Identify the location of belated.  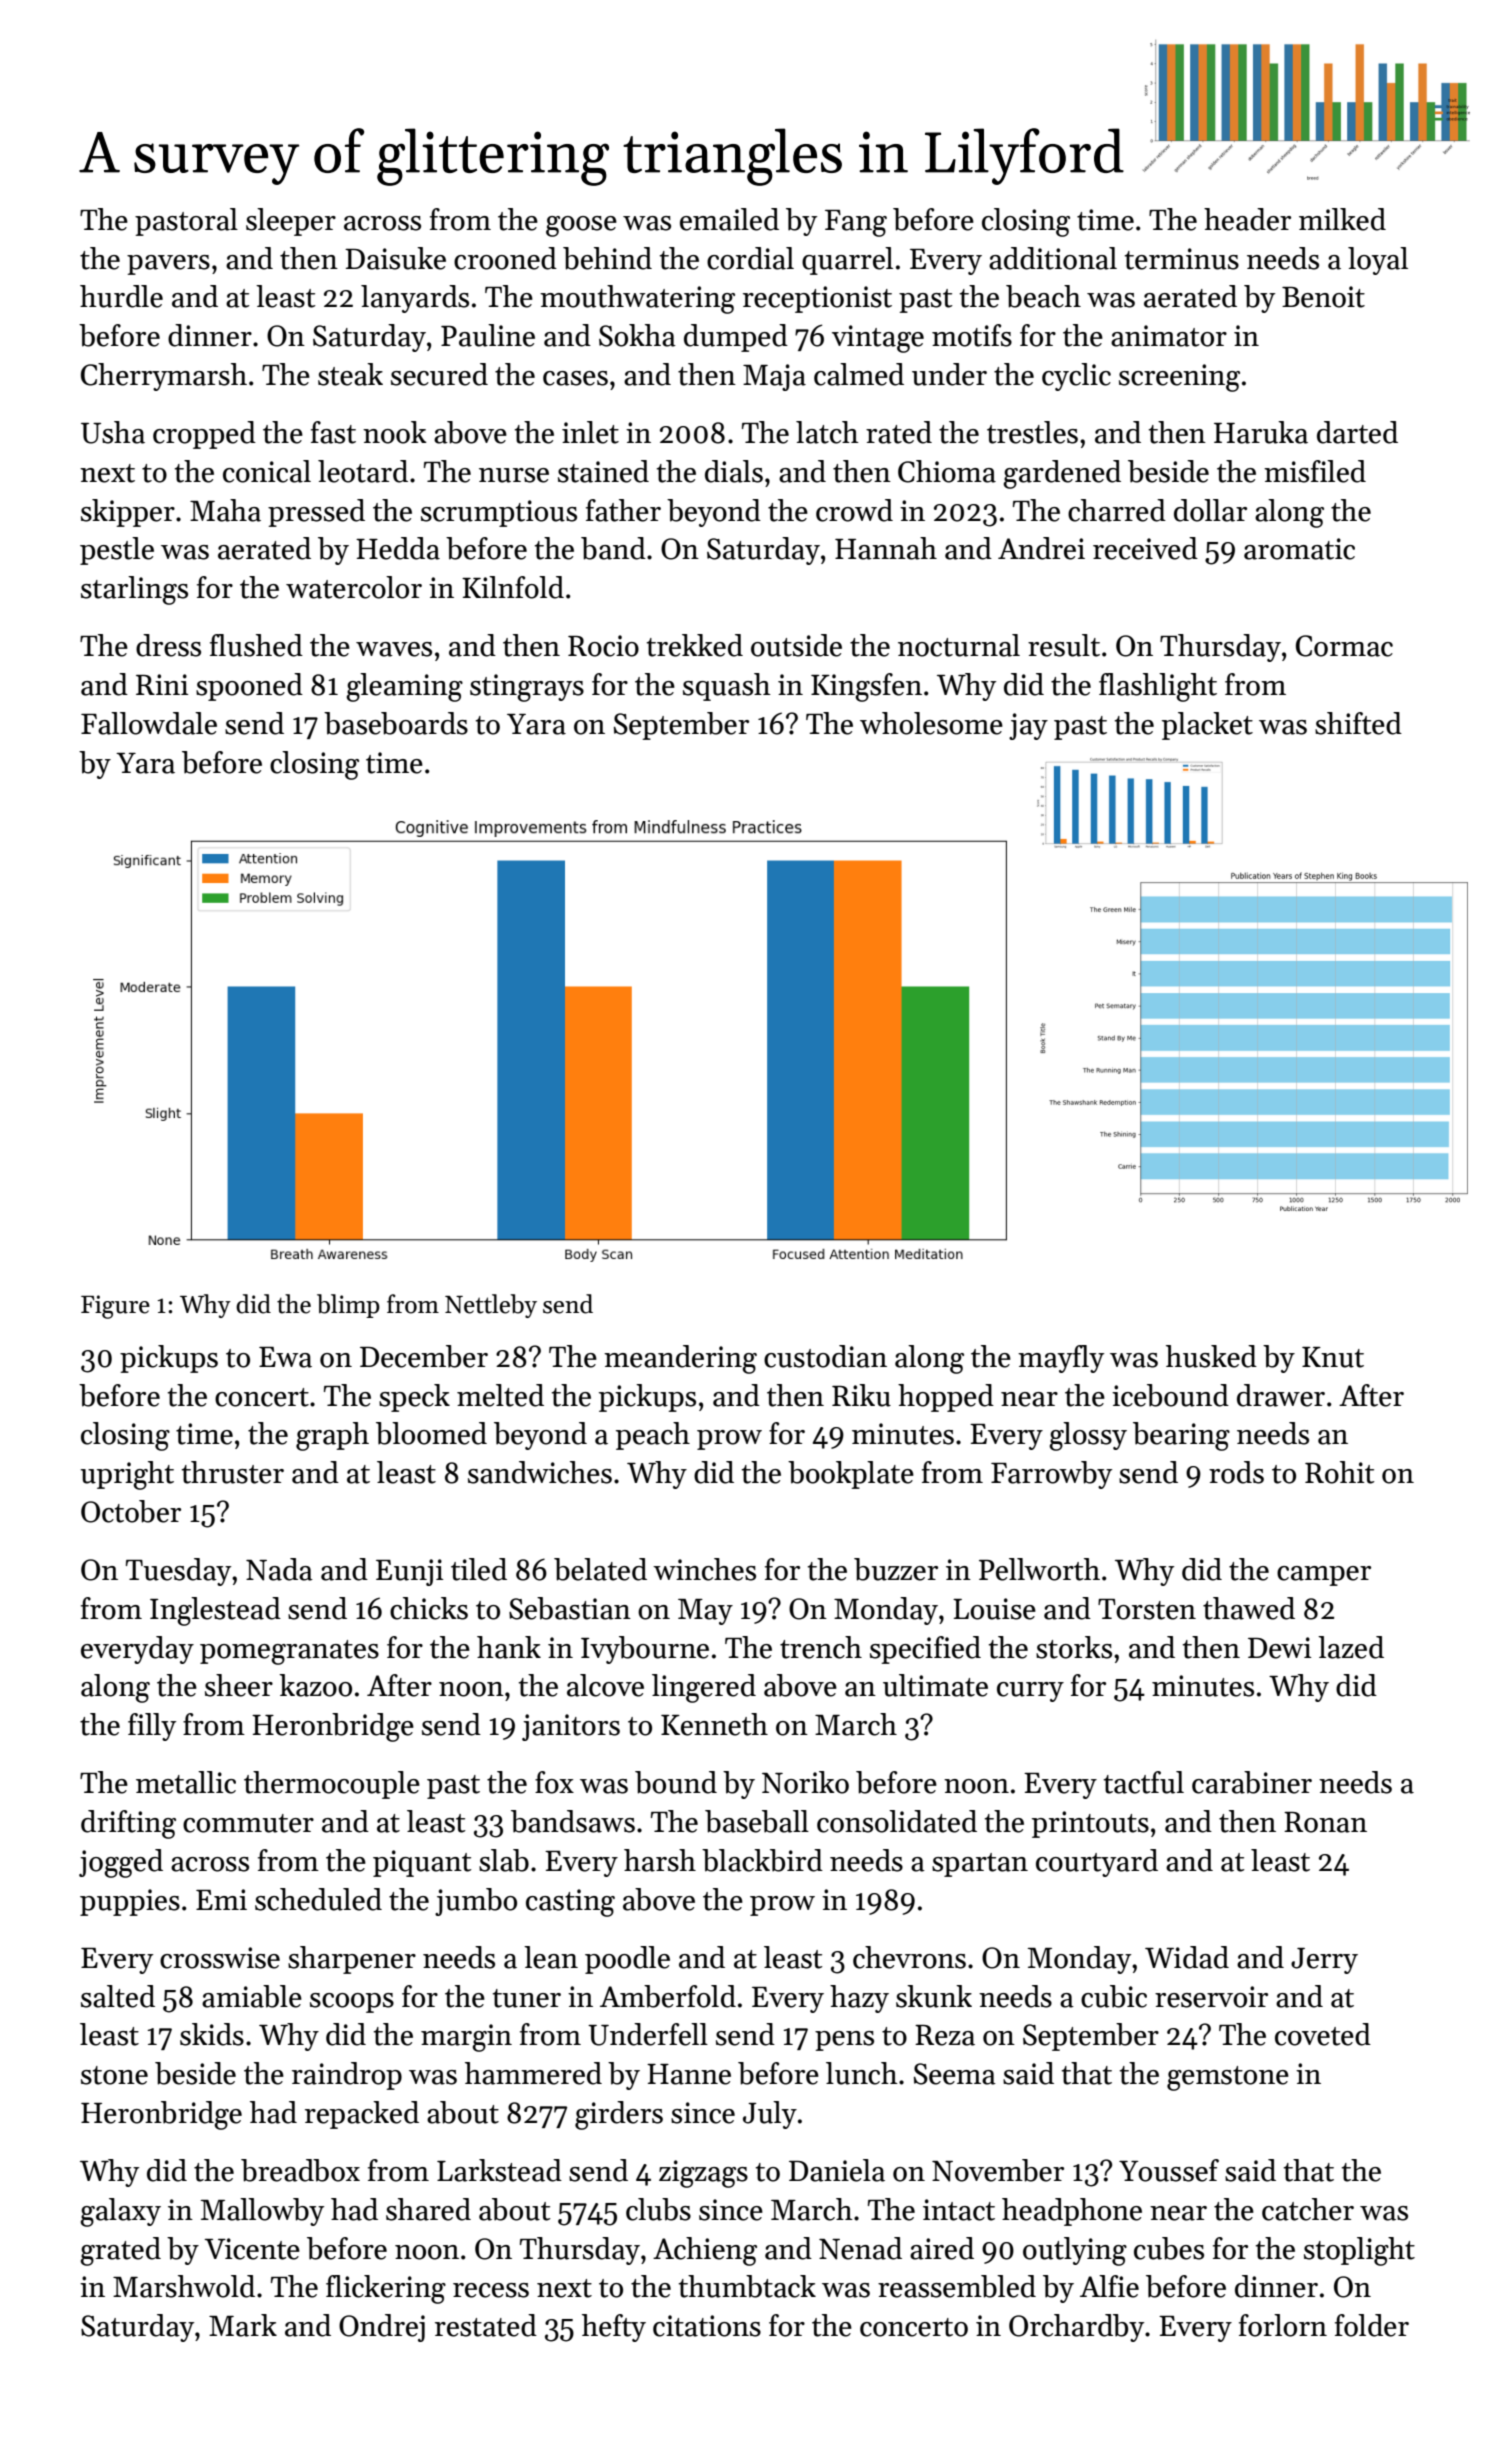
(600, 1569).
